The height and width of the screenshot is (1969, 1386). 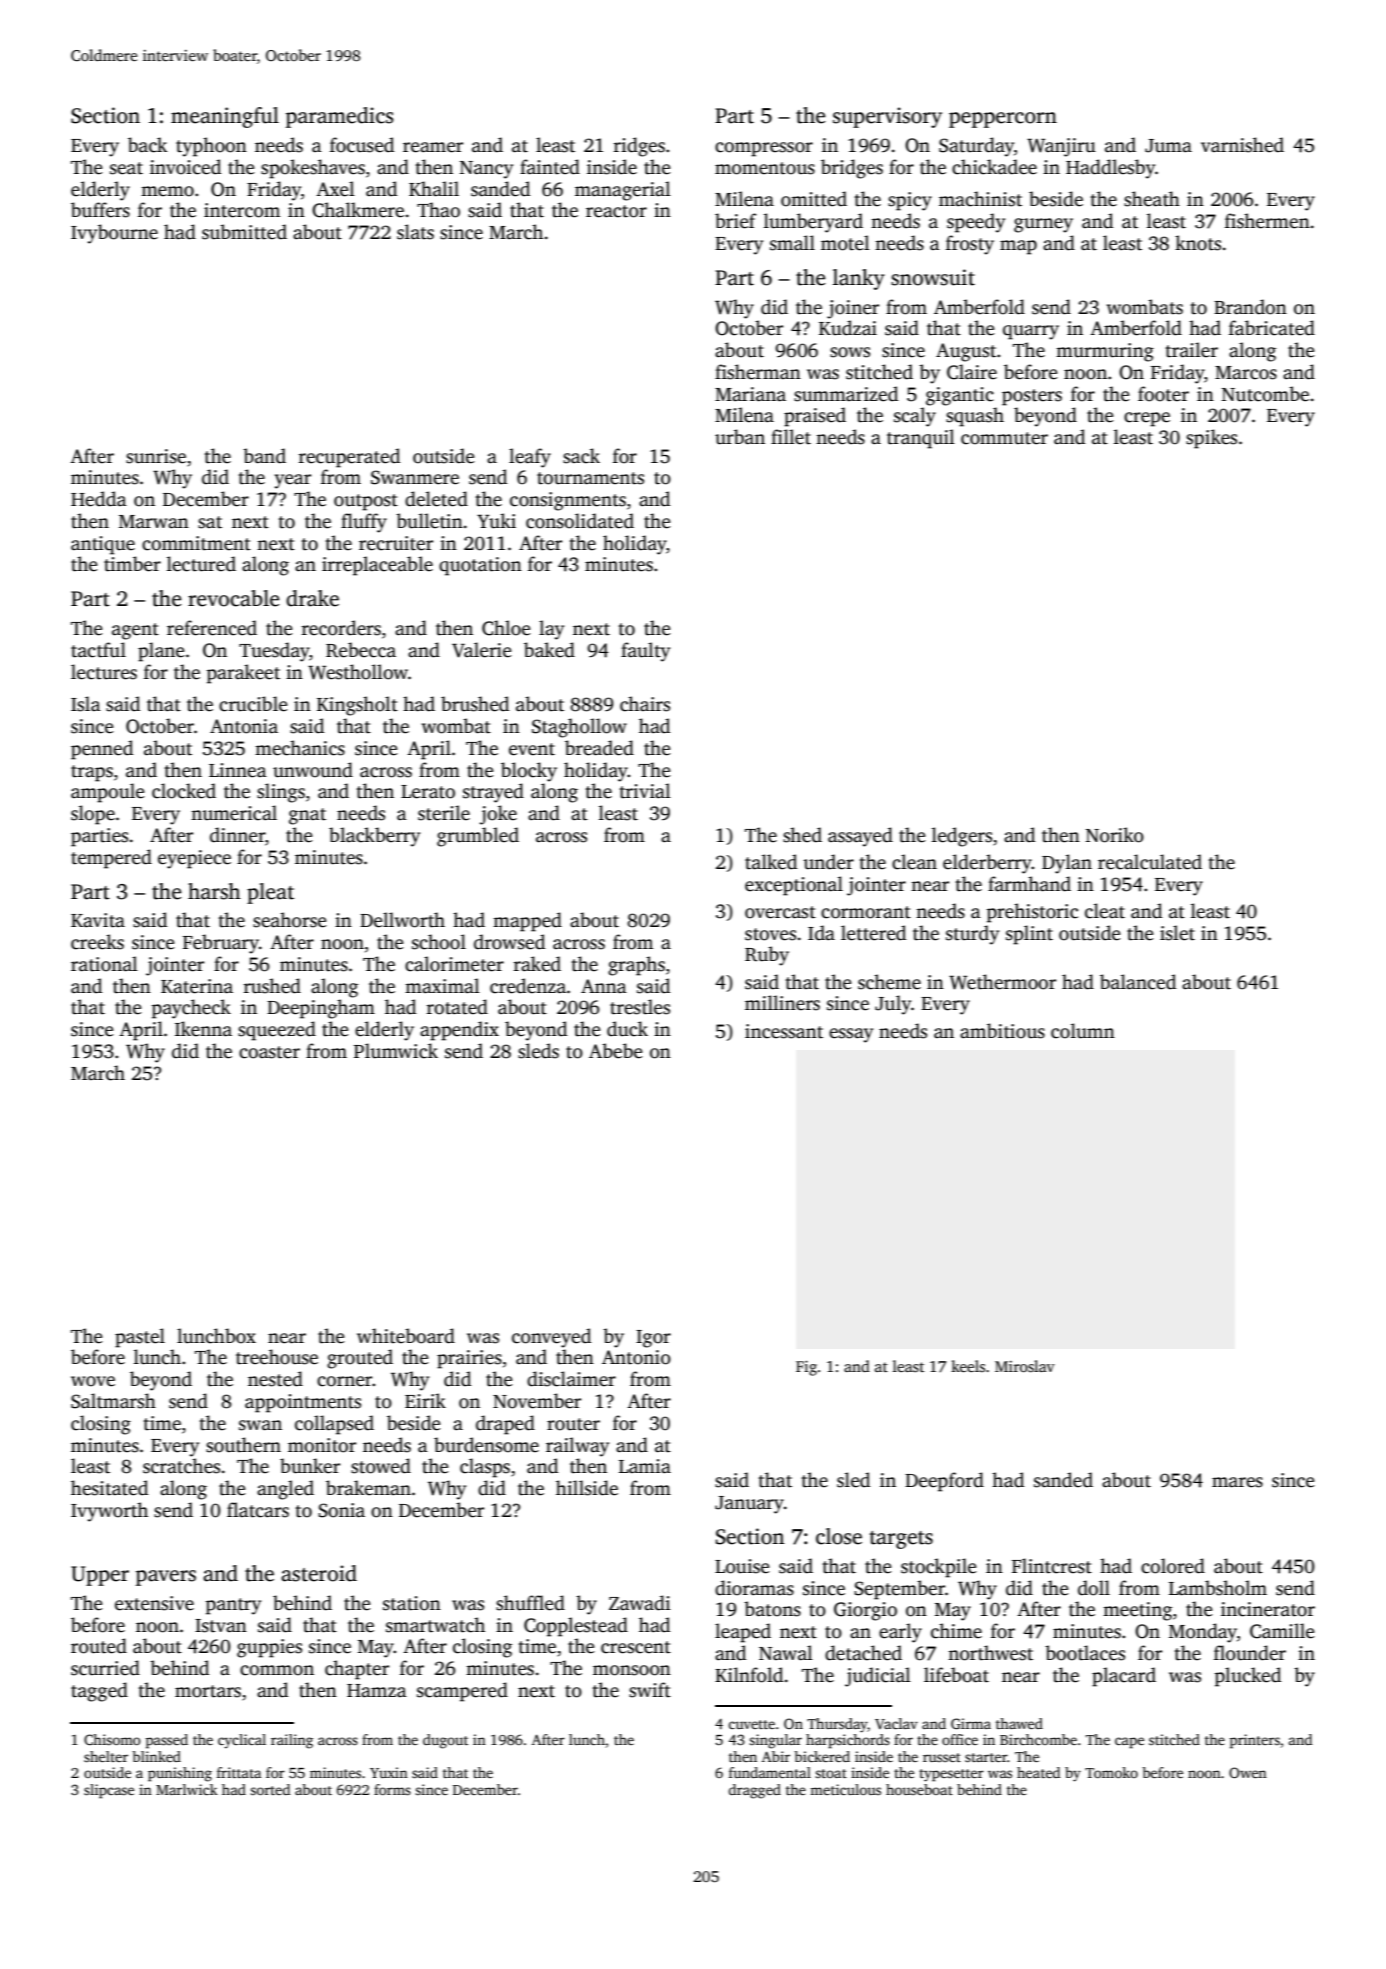 I want to click on treehouse, so click(x=277, y=1357).
